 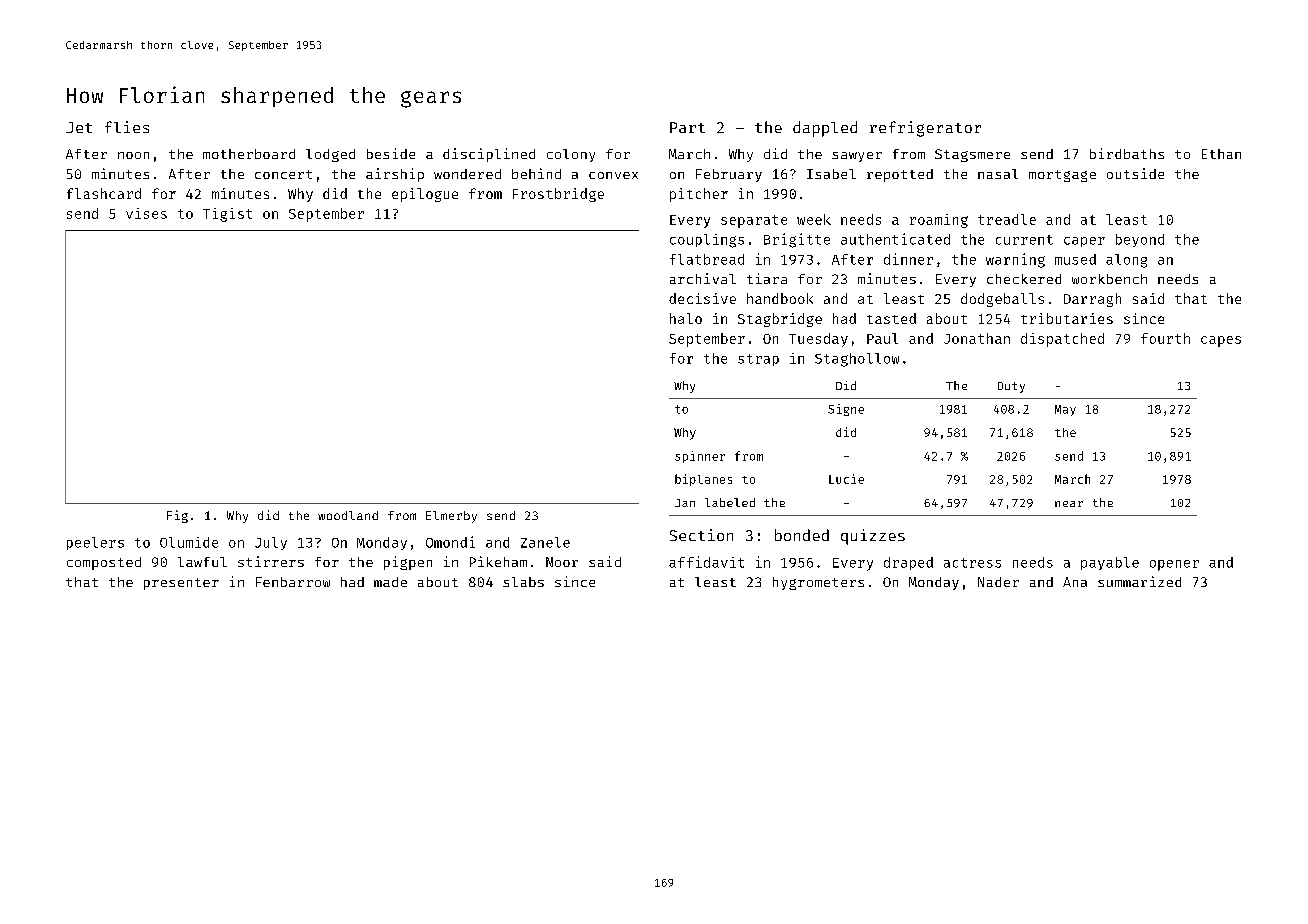 I want to click on fourth, so click(x=1165, y=338).
